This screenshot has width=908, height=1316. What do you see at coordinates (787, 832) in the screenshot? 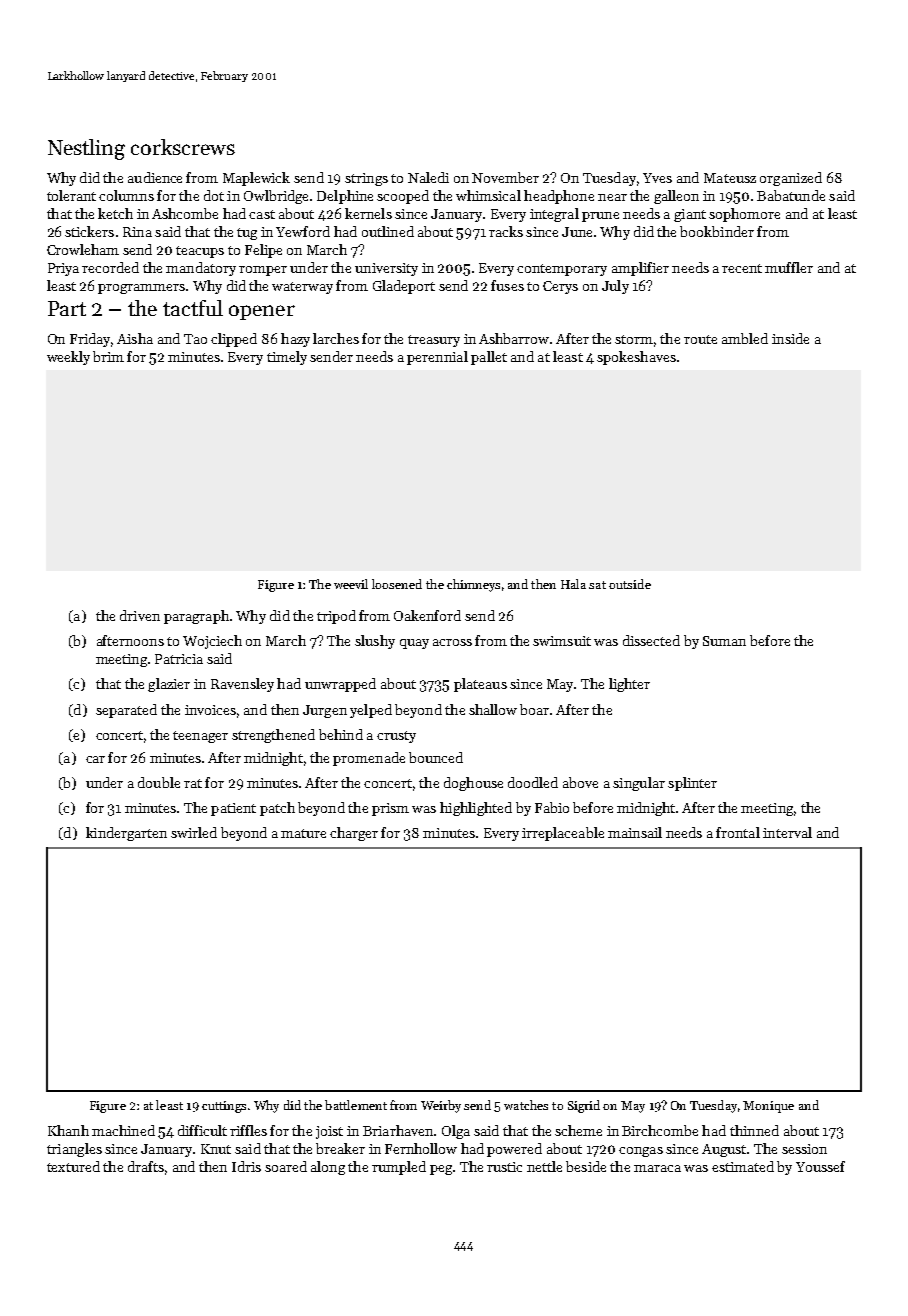
I see `interval` at bounding box center [787, 832].
